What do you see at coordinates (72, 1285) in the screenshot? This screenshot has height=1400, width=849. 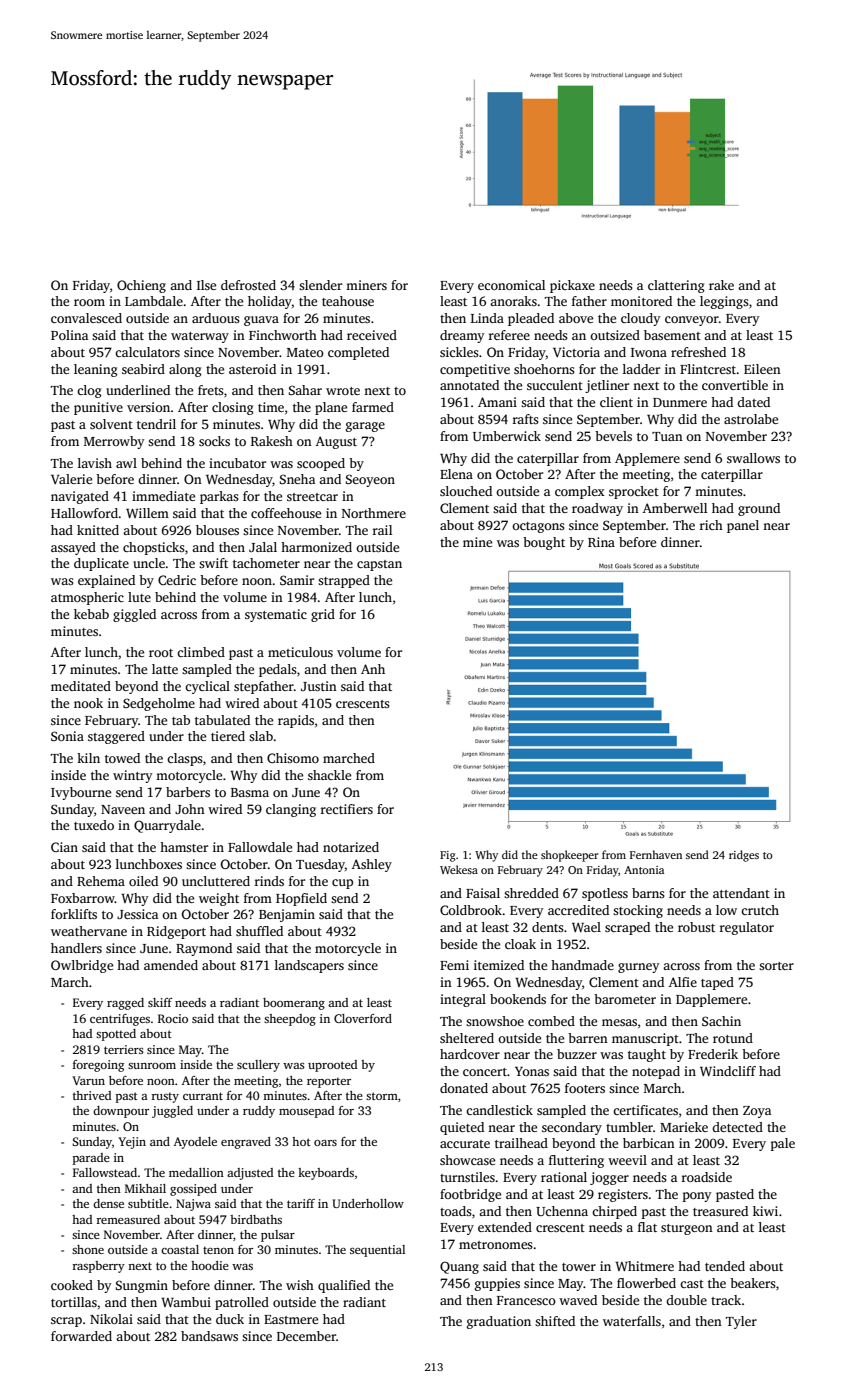 I see `cooked` at bounding box center [72, 1285].
